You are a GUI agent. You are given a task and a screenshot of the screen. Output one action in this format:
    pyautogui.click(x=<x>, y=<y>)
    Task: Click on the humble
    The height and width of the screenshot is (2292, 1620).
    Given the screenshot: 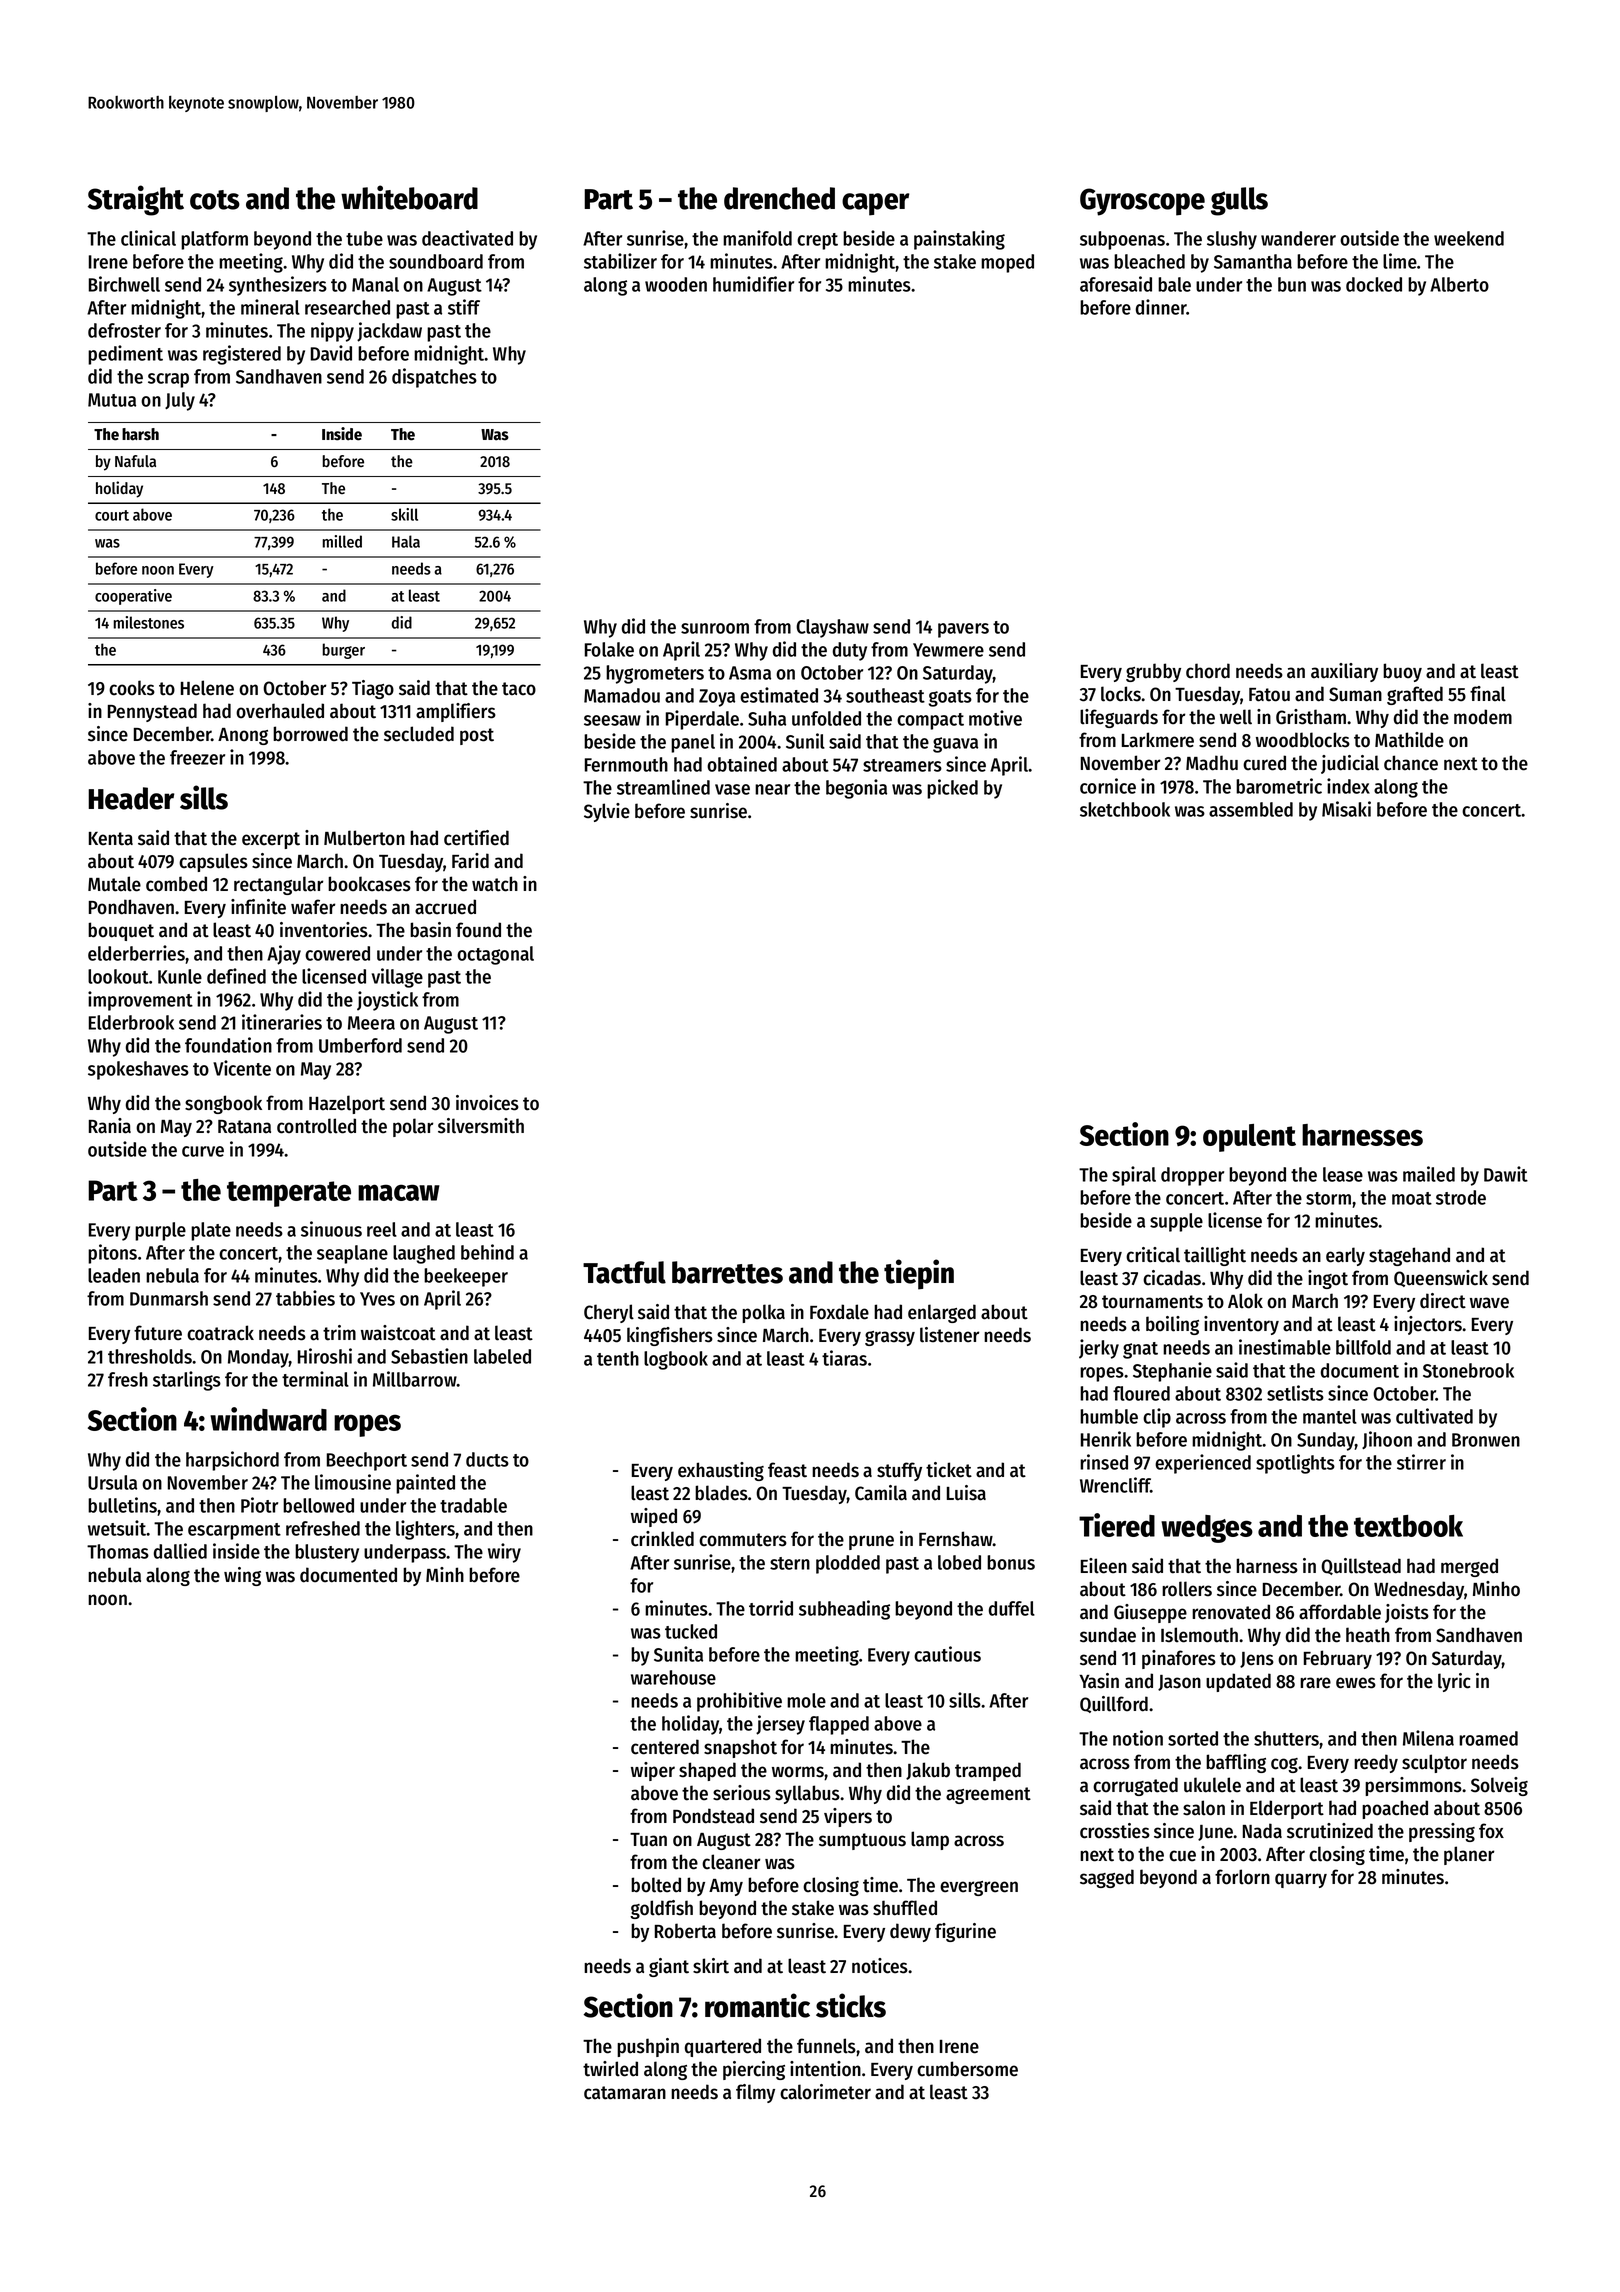 What is the action you would take?
    pyautogui.click(x=1109, y=1416)
